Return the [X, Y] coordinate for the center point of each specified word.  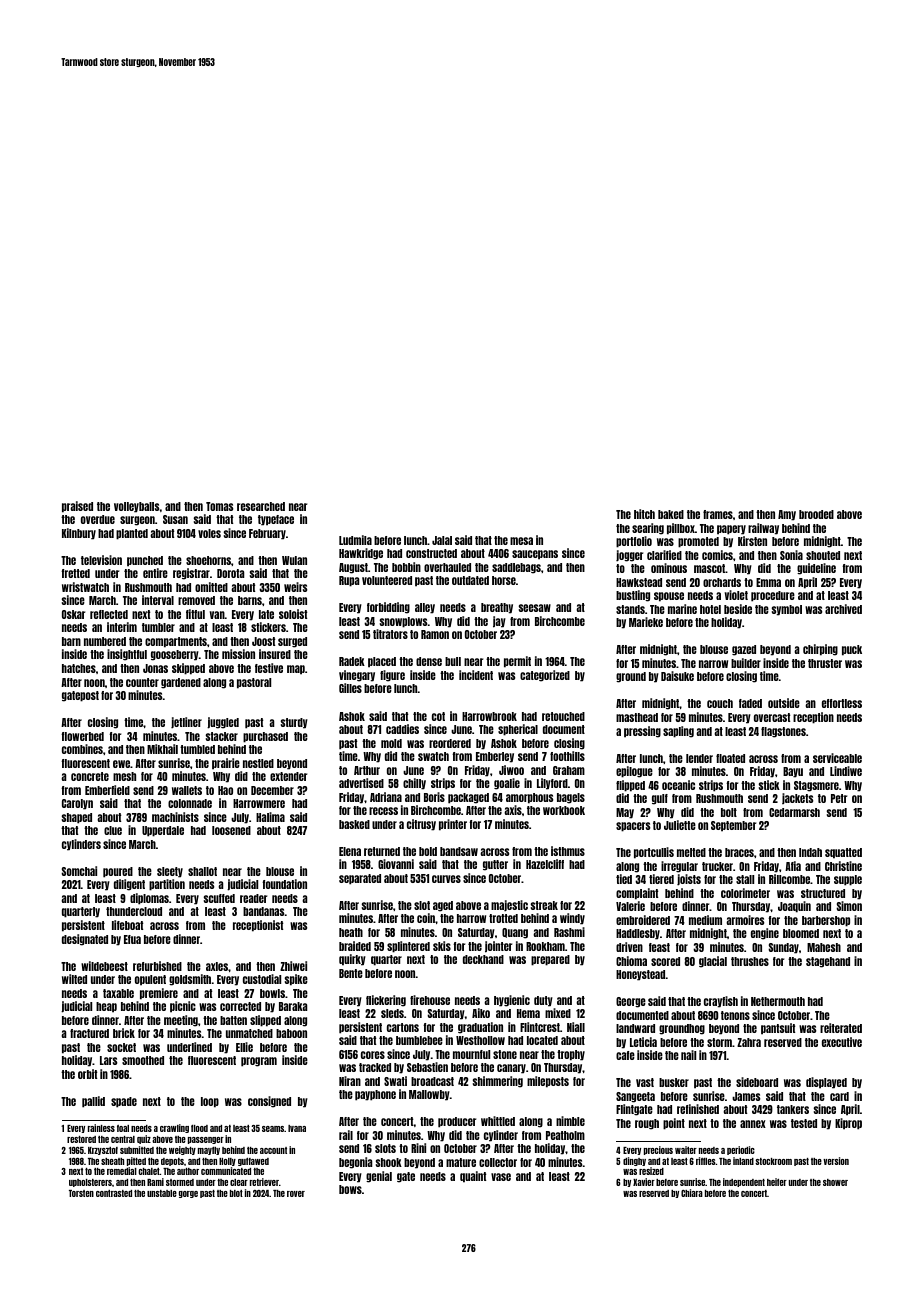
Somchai [79, 871]
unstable [162, 1193]
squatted [843, 853]
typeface [276, 520]
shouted [823, 555]
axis [513, 810]
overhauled [447, 567]
